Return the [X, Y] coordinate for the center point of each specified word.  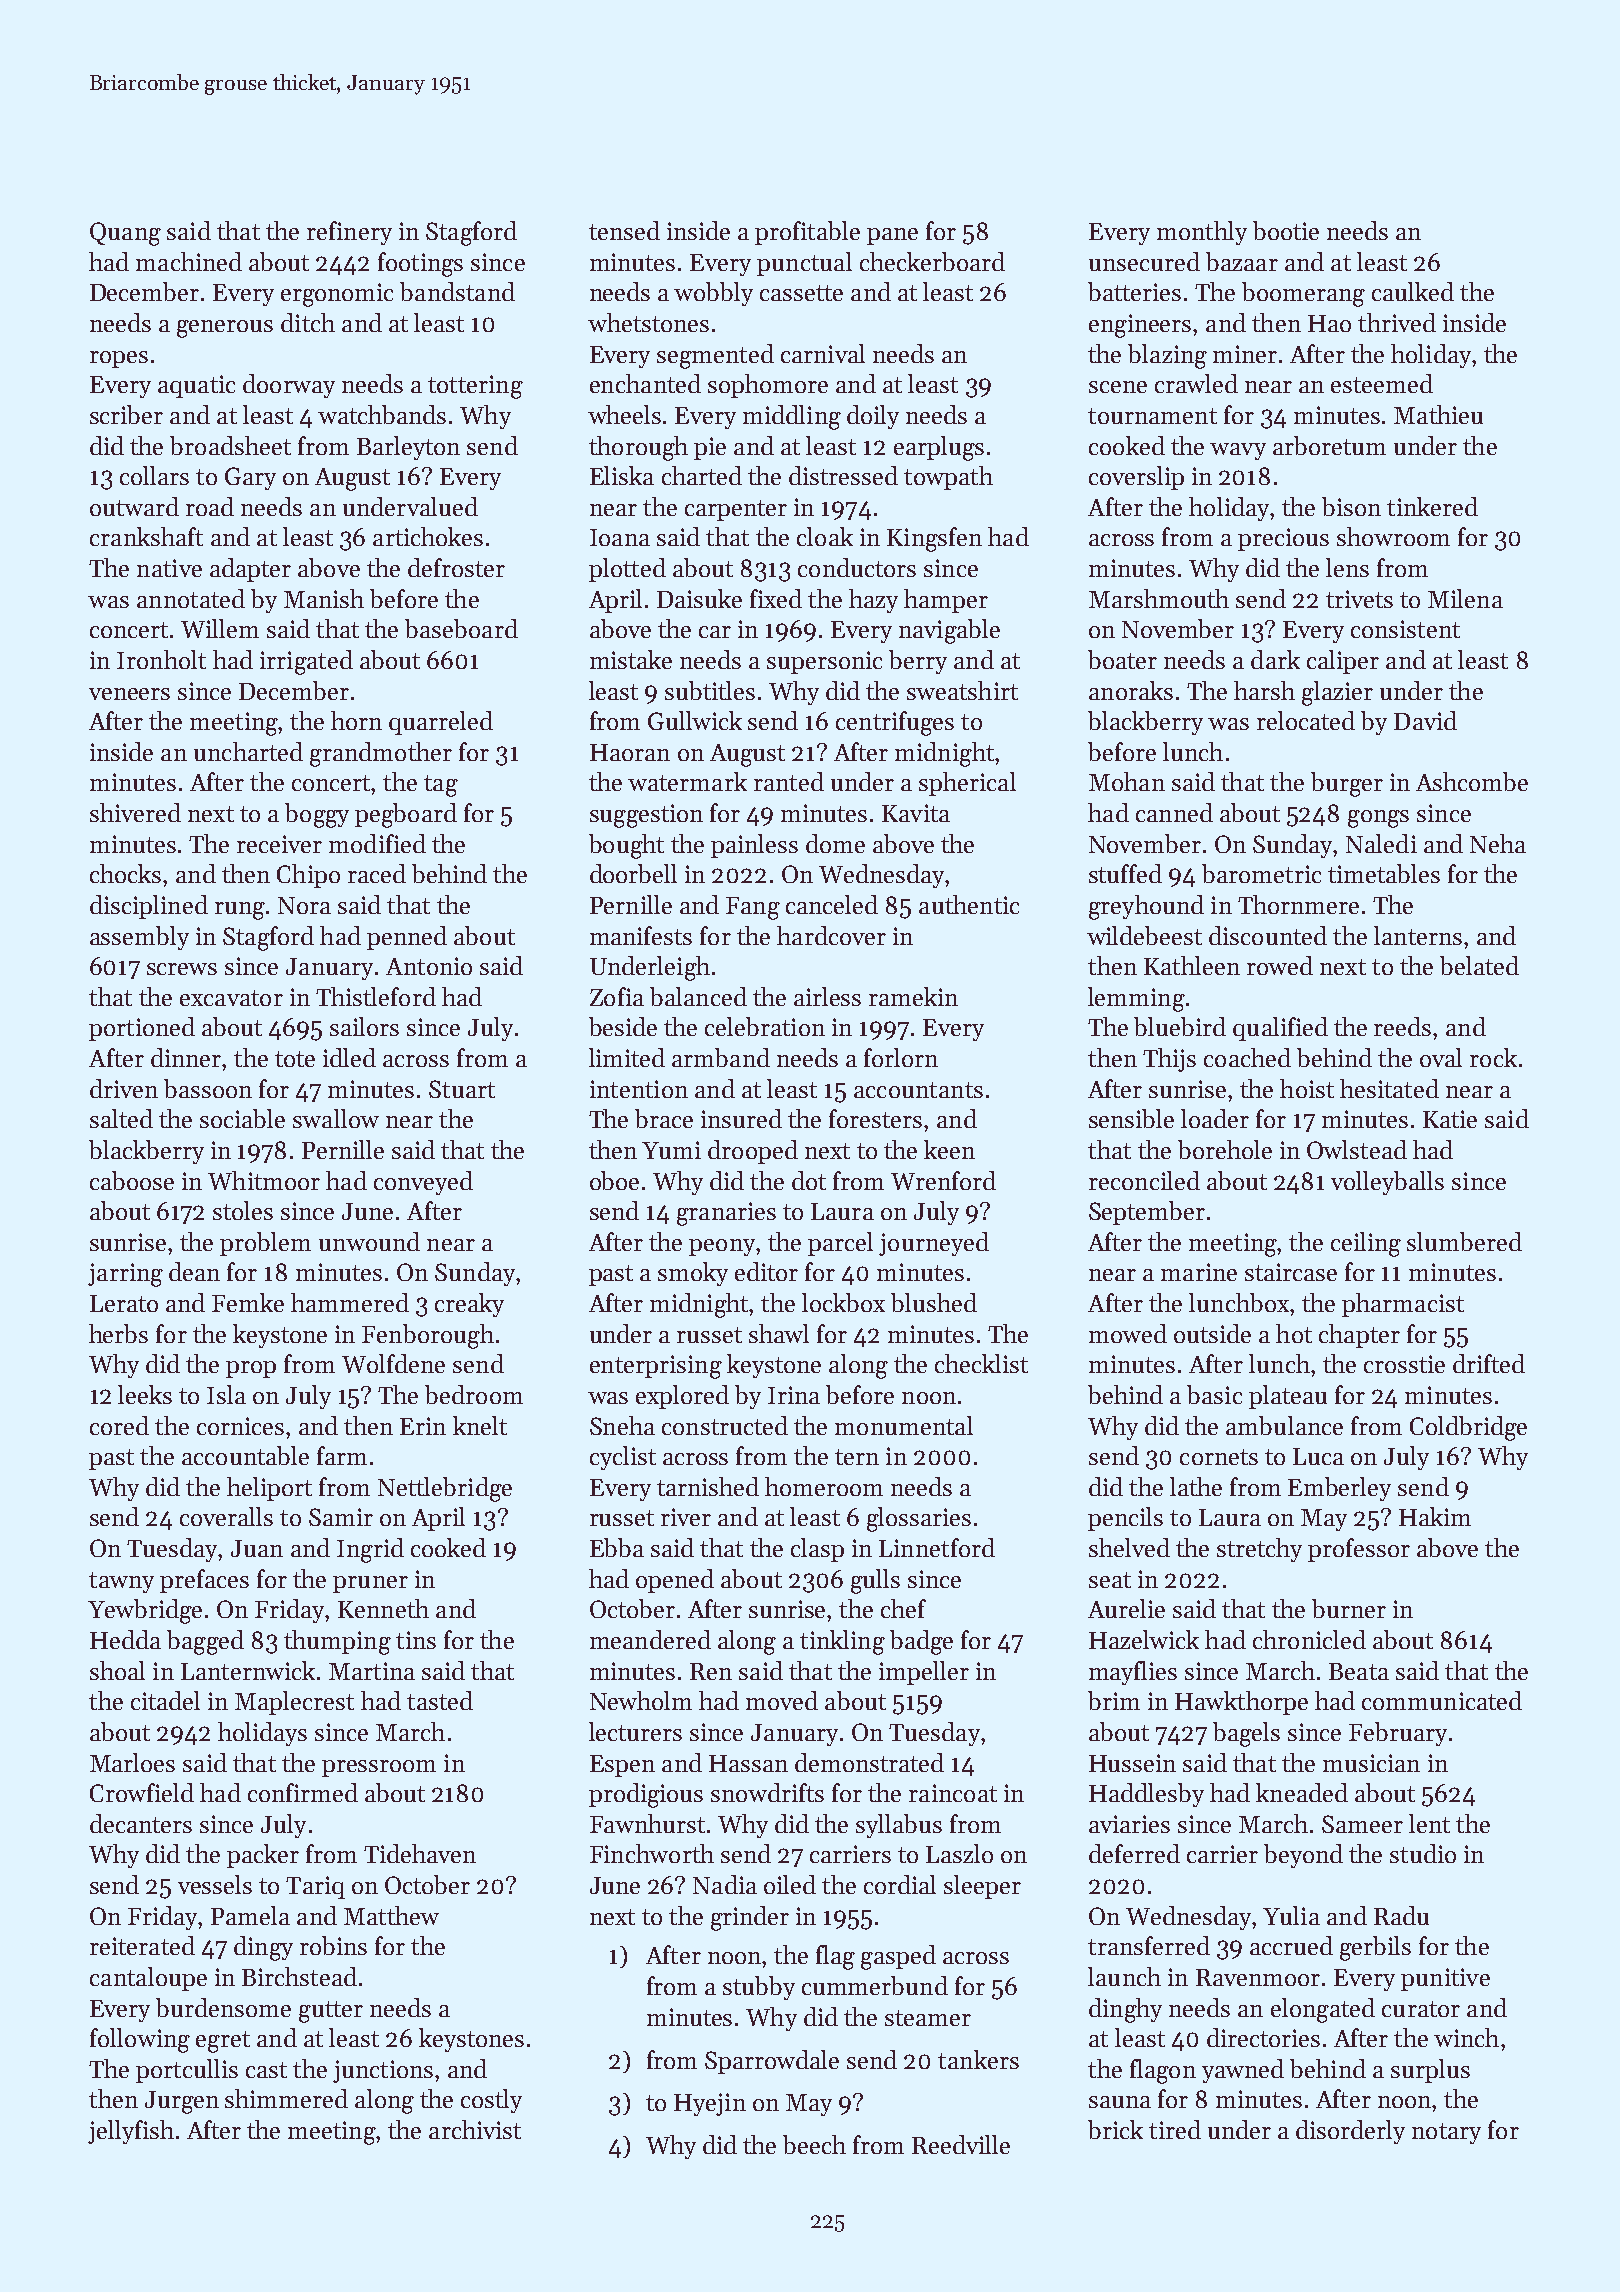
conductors [857, 567]
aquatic [196, 386]
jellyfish [131, 2132]
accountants [918, 1090]
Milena [1465, 598]
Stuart [462, 1089]
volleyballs [1387, 1183]
